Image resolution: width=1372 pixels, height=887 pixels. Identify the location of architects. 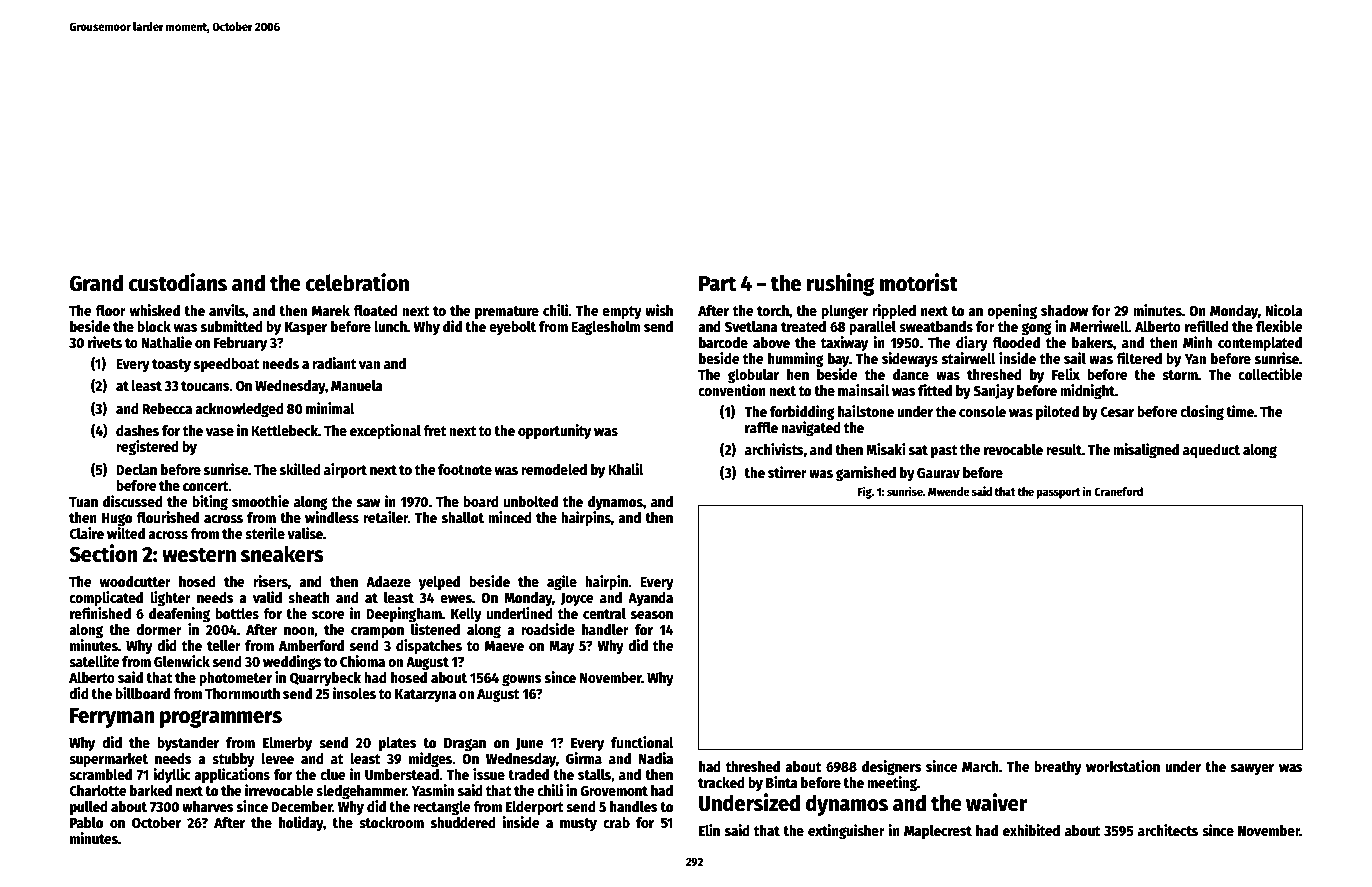
(1168, 830).
